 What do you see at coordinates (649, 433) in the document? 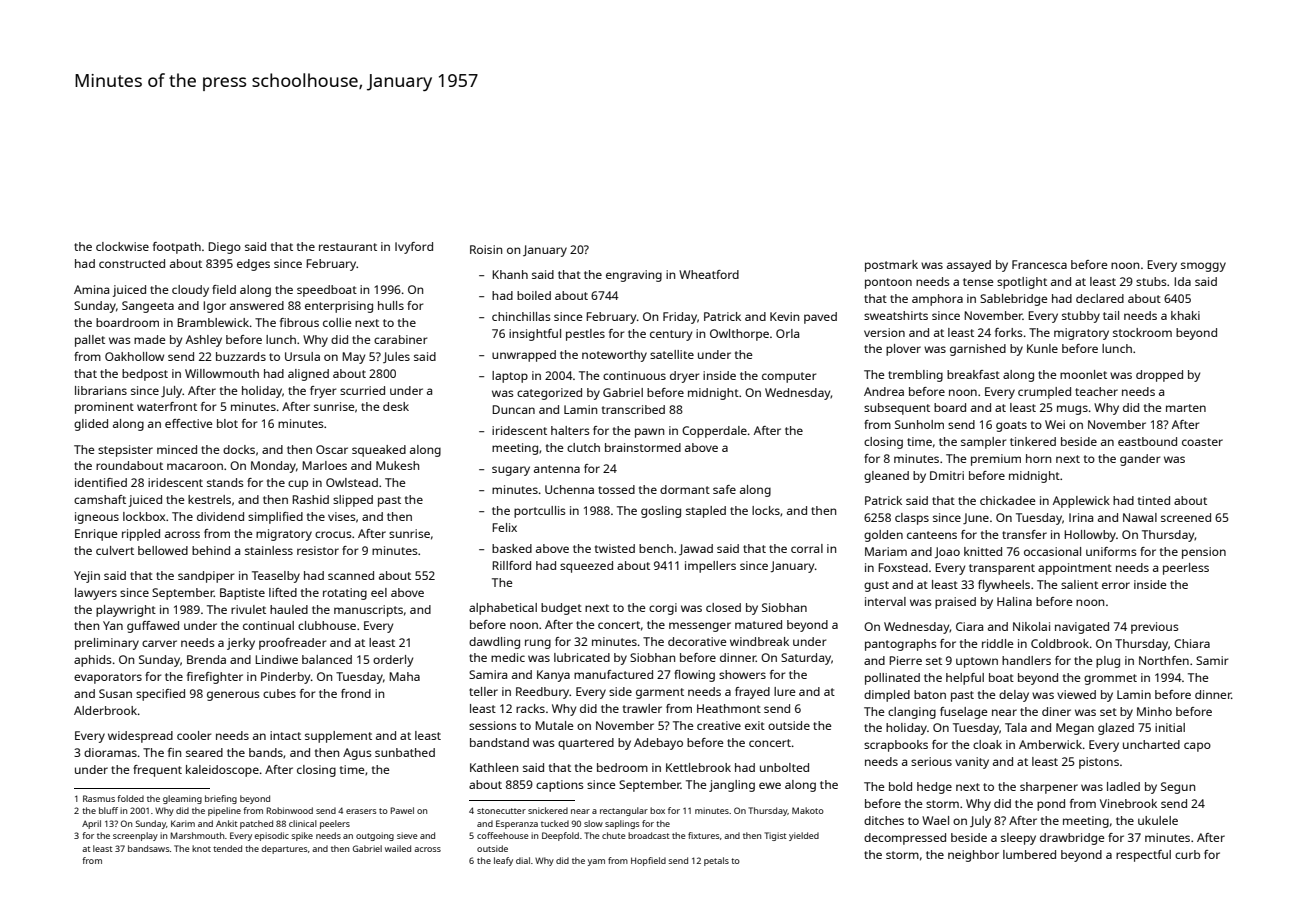
I see `pawn` at bounding box center [649, 433].
